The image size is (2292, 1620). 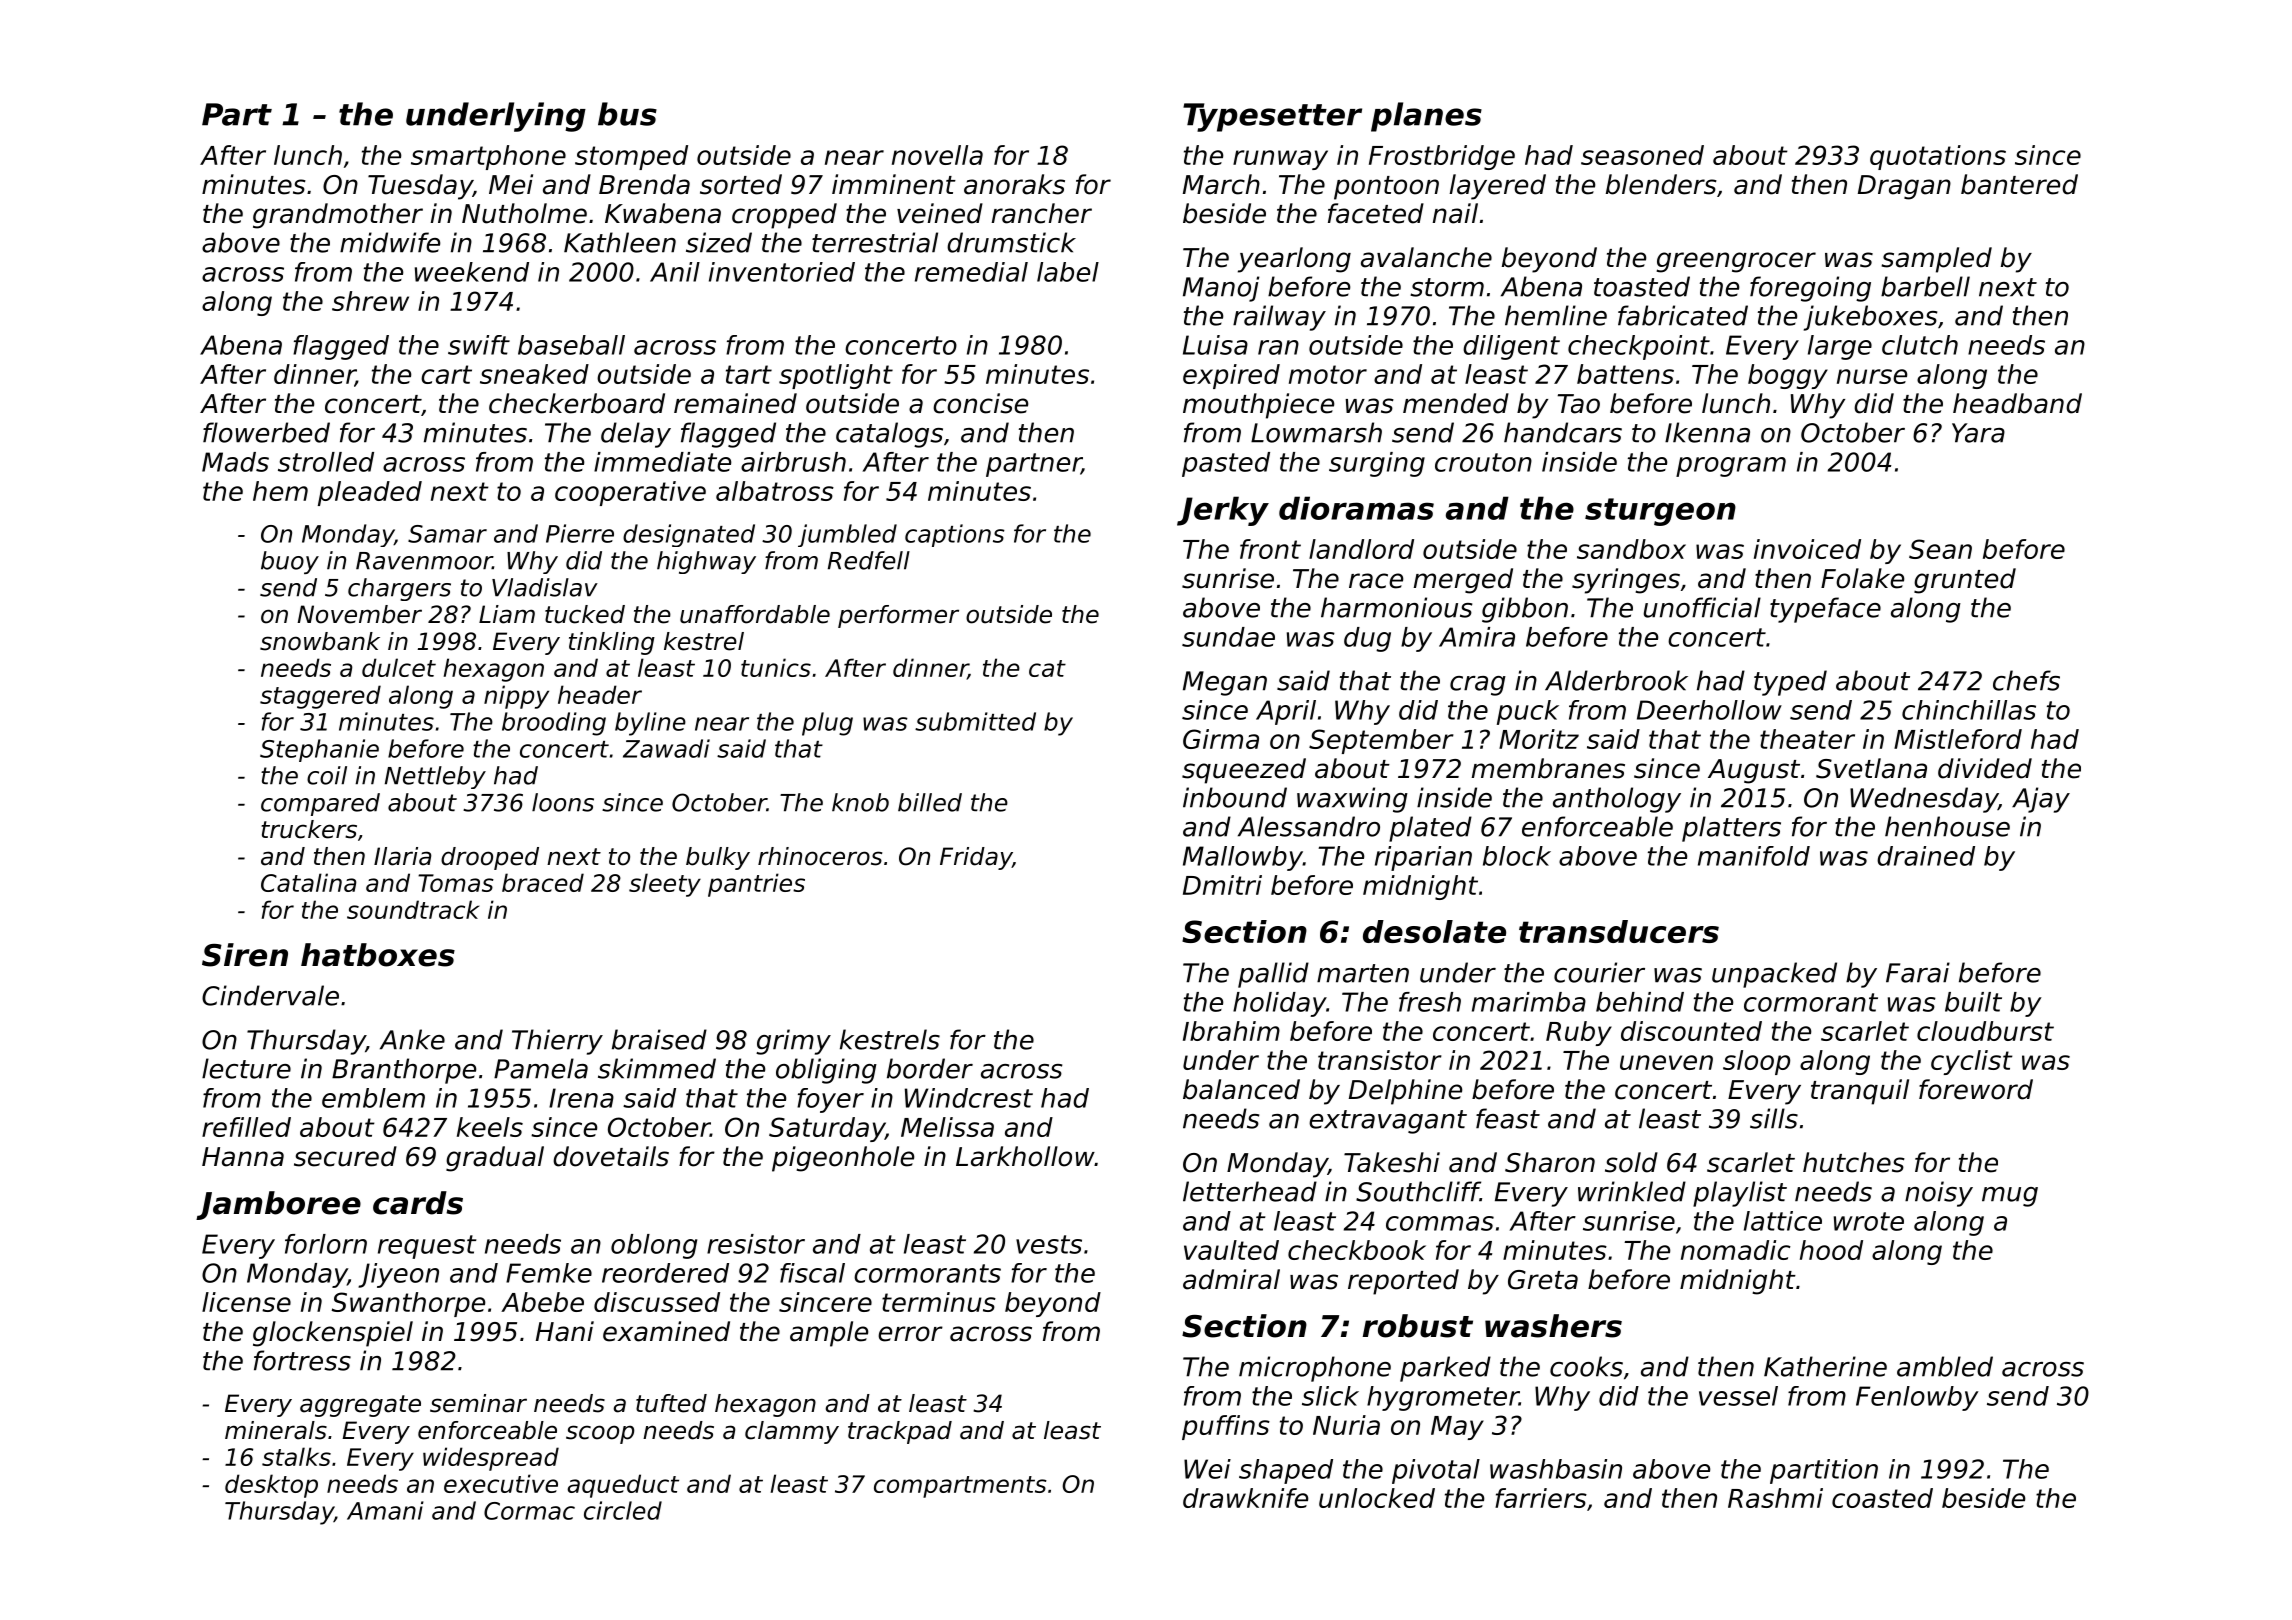 What do you see at coordinates (1774, 975) in the document?
I see `unpacked` at bounding box center [1774, 975].
